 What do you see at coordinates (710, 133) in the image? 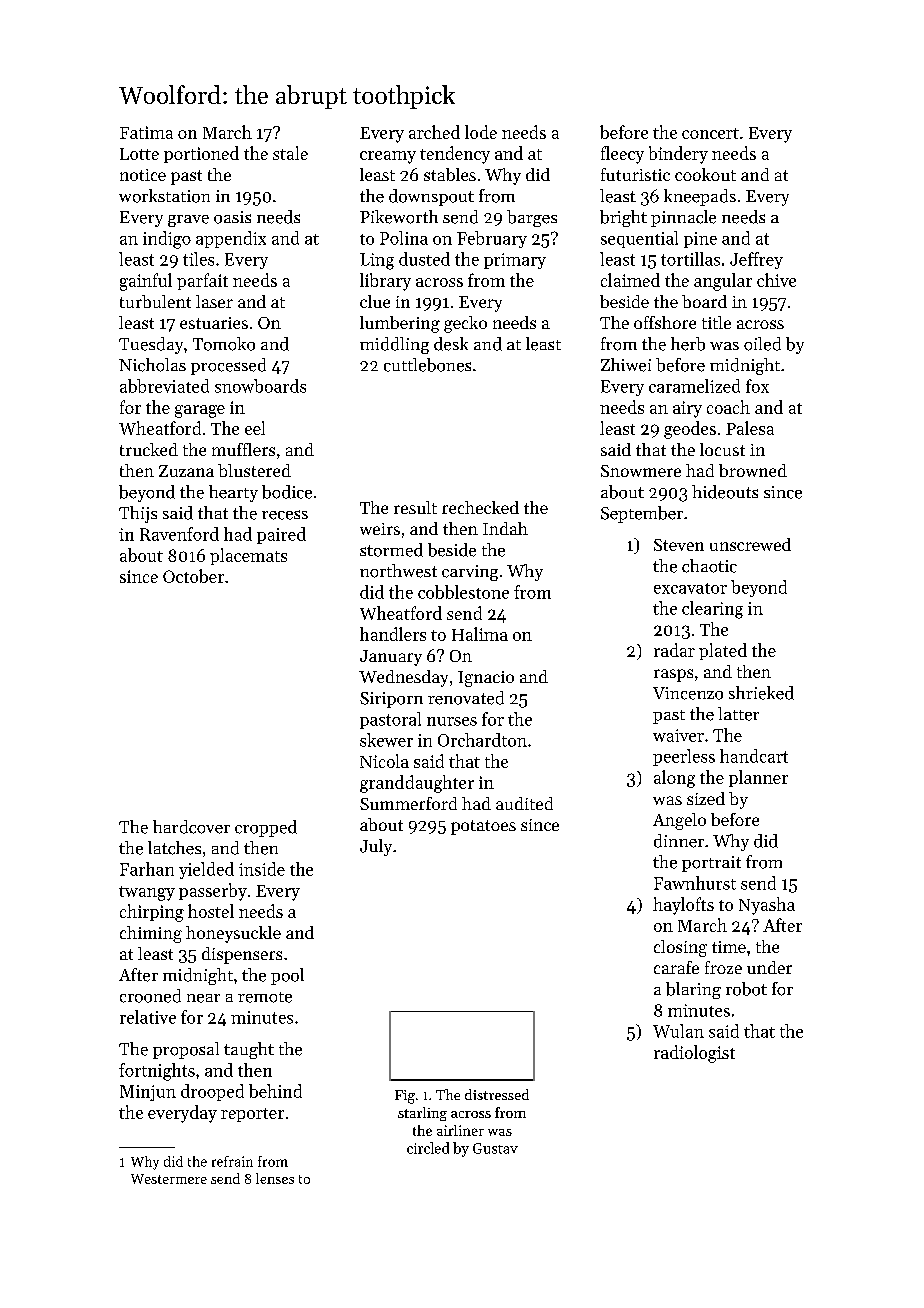
I see `concert` at bounding box center [710, 133].
